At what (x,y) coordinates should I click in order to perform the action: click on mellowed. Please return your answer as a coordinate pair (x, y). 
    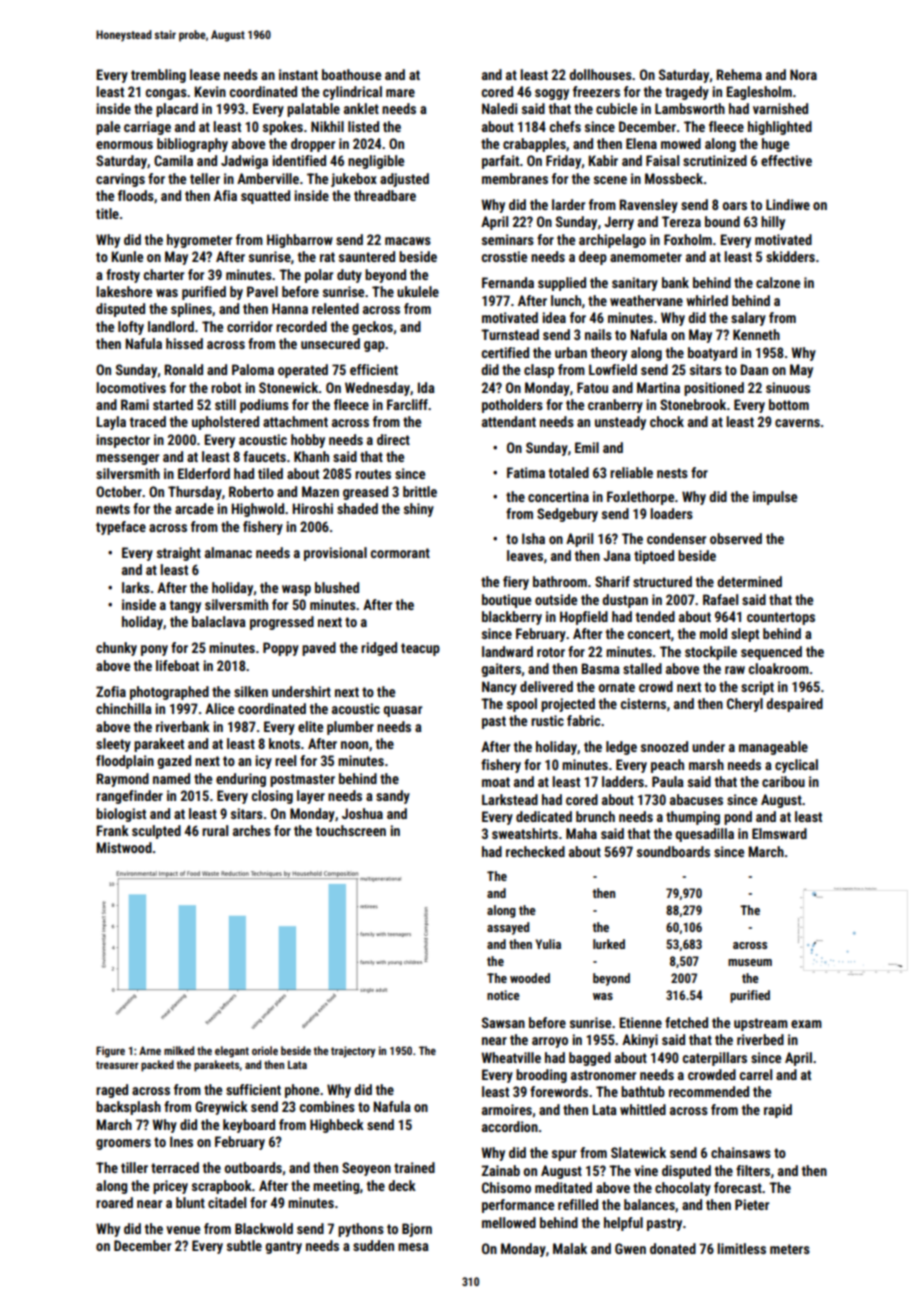
    Looking at the image, I should click on (509, 1222).
